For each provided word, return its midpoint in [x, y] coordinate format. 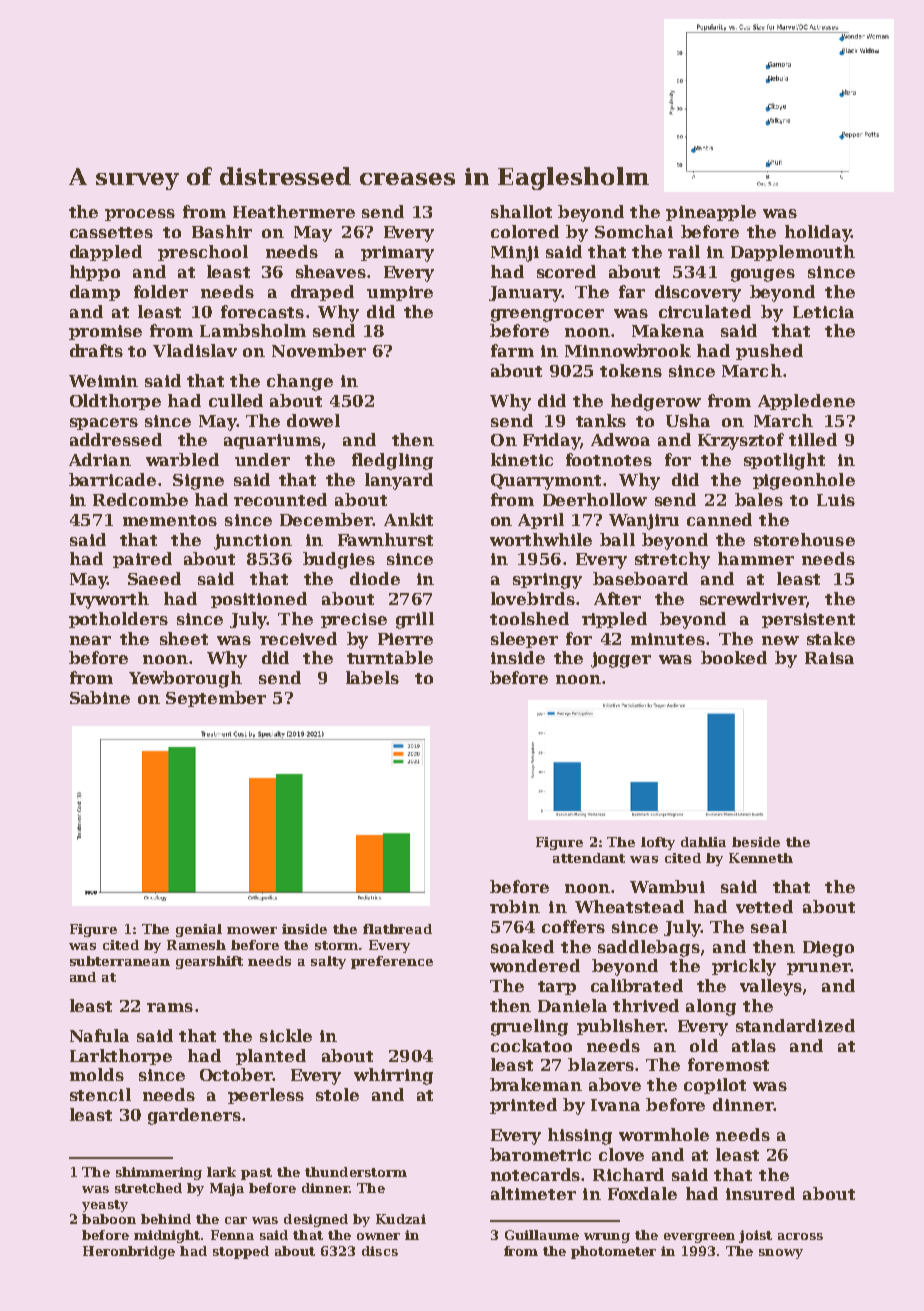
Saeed [154, 578]
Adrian [100, 459]
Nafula [99, 1035]
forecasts [262, 311]
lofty [658, 843]
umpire [400, 293]
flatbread [397, 929]
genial [199, 930]
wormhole [664, 1134]
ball [617, 539]
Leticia [823, 312]
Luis [836, 500]
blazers [602, 1064]
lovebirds [533, 598]
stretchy [672, 560]
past [256, 1174]
